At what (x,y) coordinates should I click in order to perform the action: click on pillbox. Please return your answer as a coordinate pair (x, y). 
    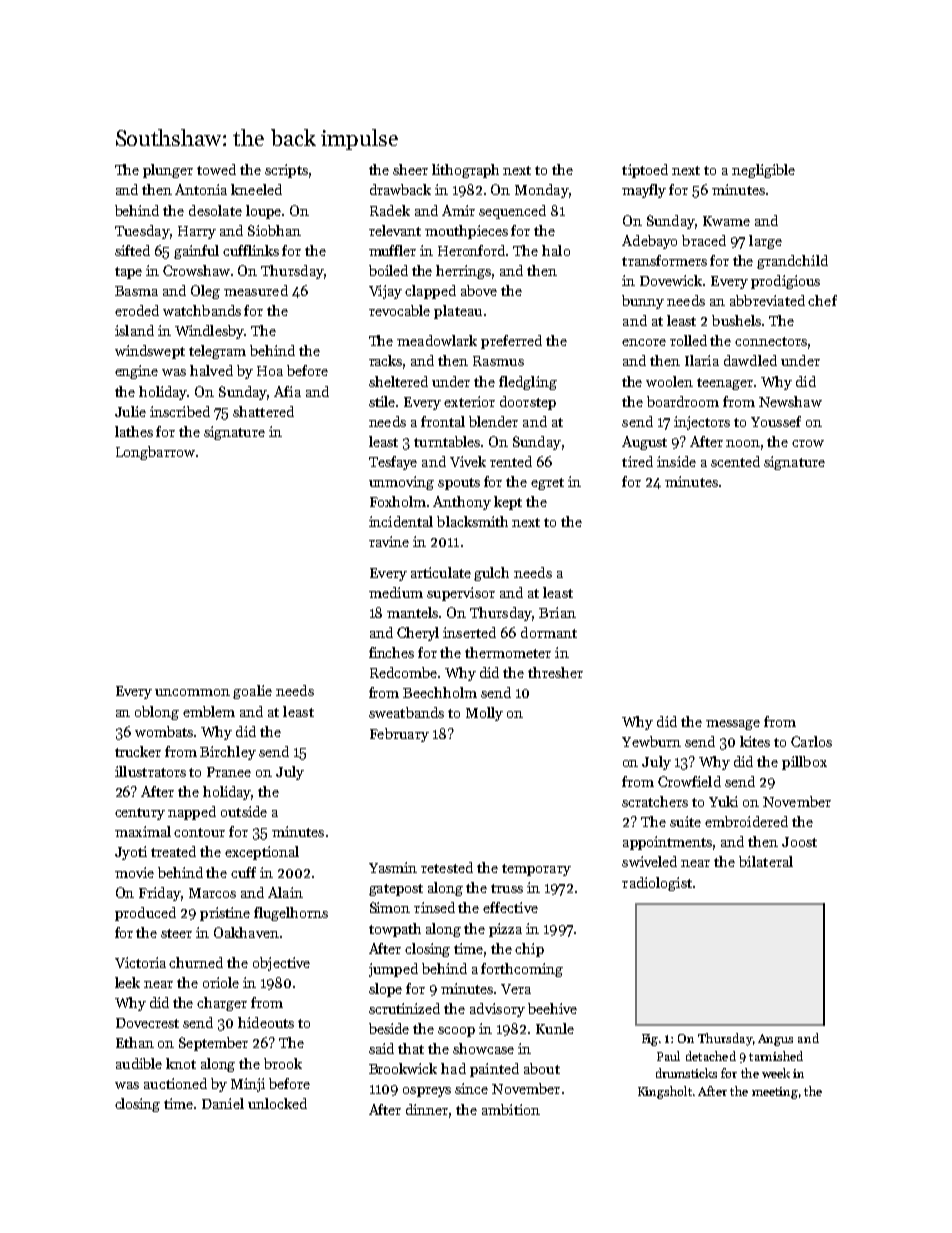
    Looking at the image, I should click on (804, 763).
